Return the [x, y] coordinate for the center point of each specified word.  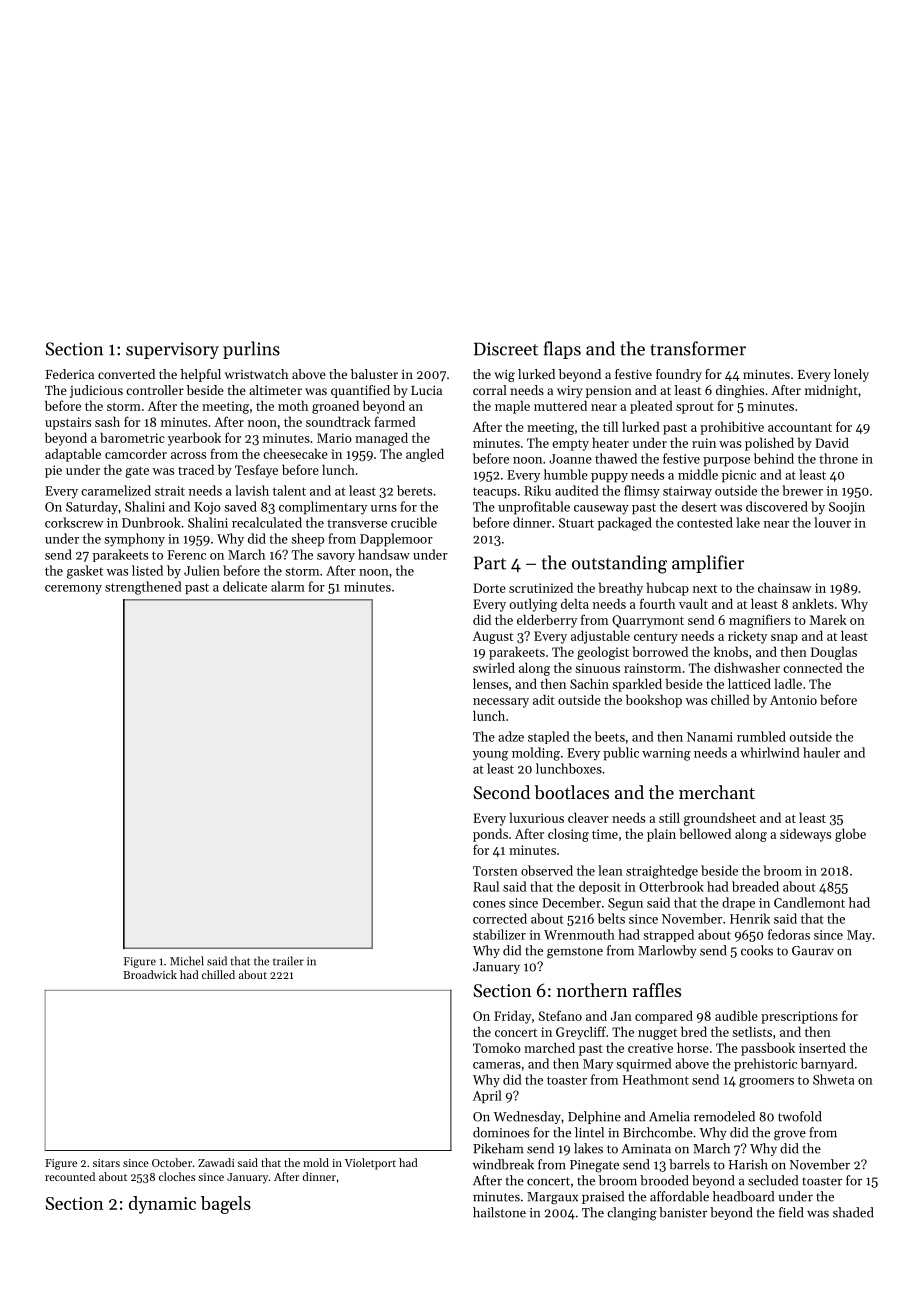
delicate [245, 586]
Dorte [489, 588]
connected [813, 667]
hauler [821, 752]
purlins [251, 350]
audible [736, 1015]
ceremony [73, 590]
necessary [501, 703]
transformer [698, 348]
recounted [70, 1176]
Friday [512, 1017]
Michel [187, 961]
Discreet [506, 349]
